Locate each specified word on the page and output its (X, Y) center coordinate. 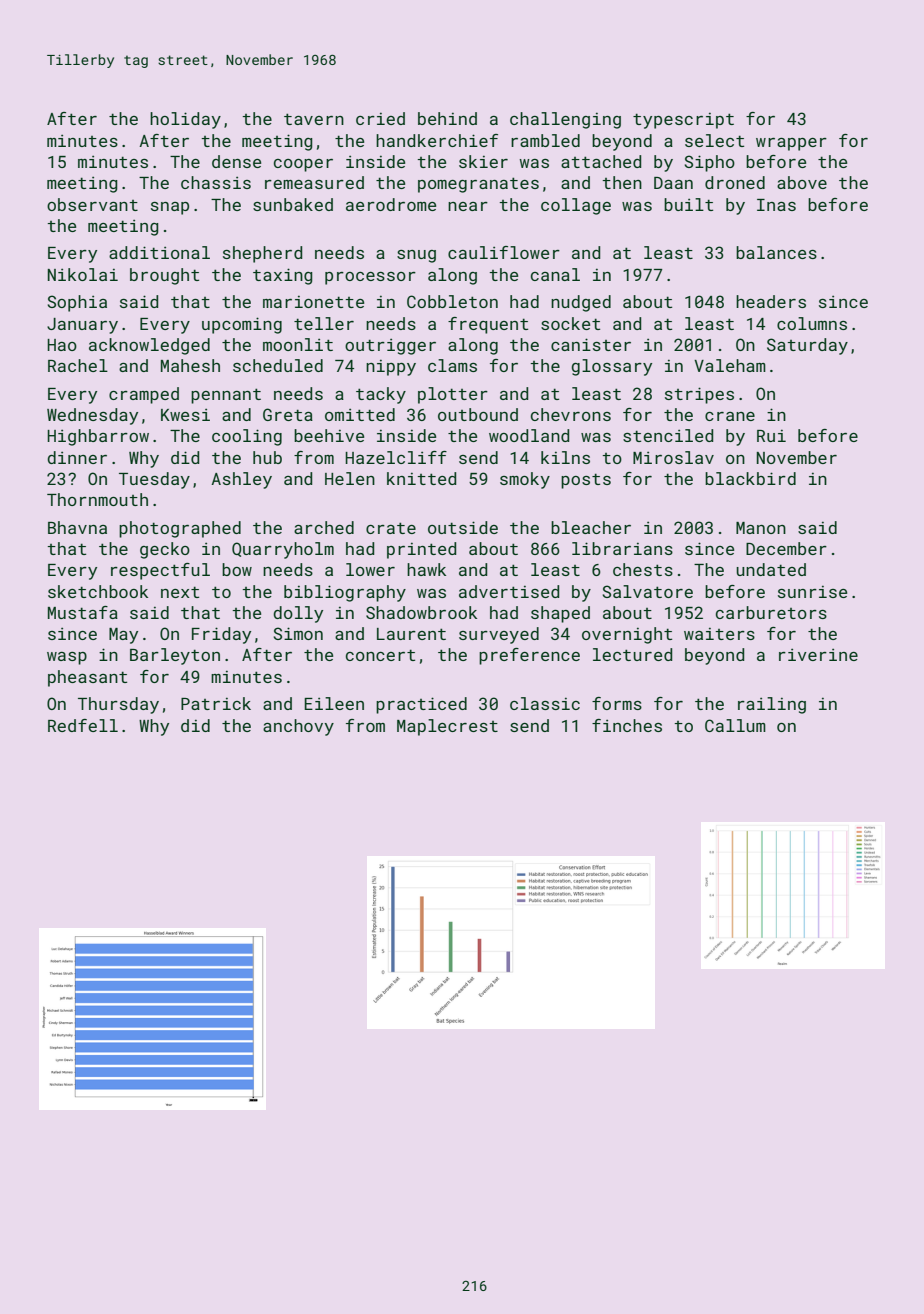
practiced (421, 705)
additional (159, 252)
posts (586, 481)
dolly (298, 614)
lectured (632, 654)
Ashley (241, 480)
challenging (565, 120)
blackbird (750, 478)
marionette (313, 302)
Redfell (83, 725)
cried (380, 118)
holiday (185, 120)
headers (771, 301)
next (180, 592)
